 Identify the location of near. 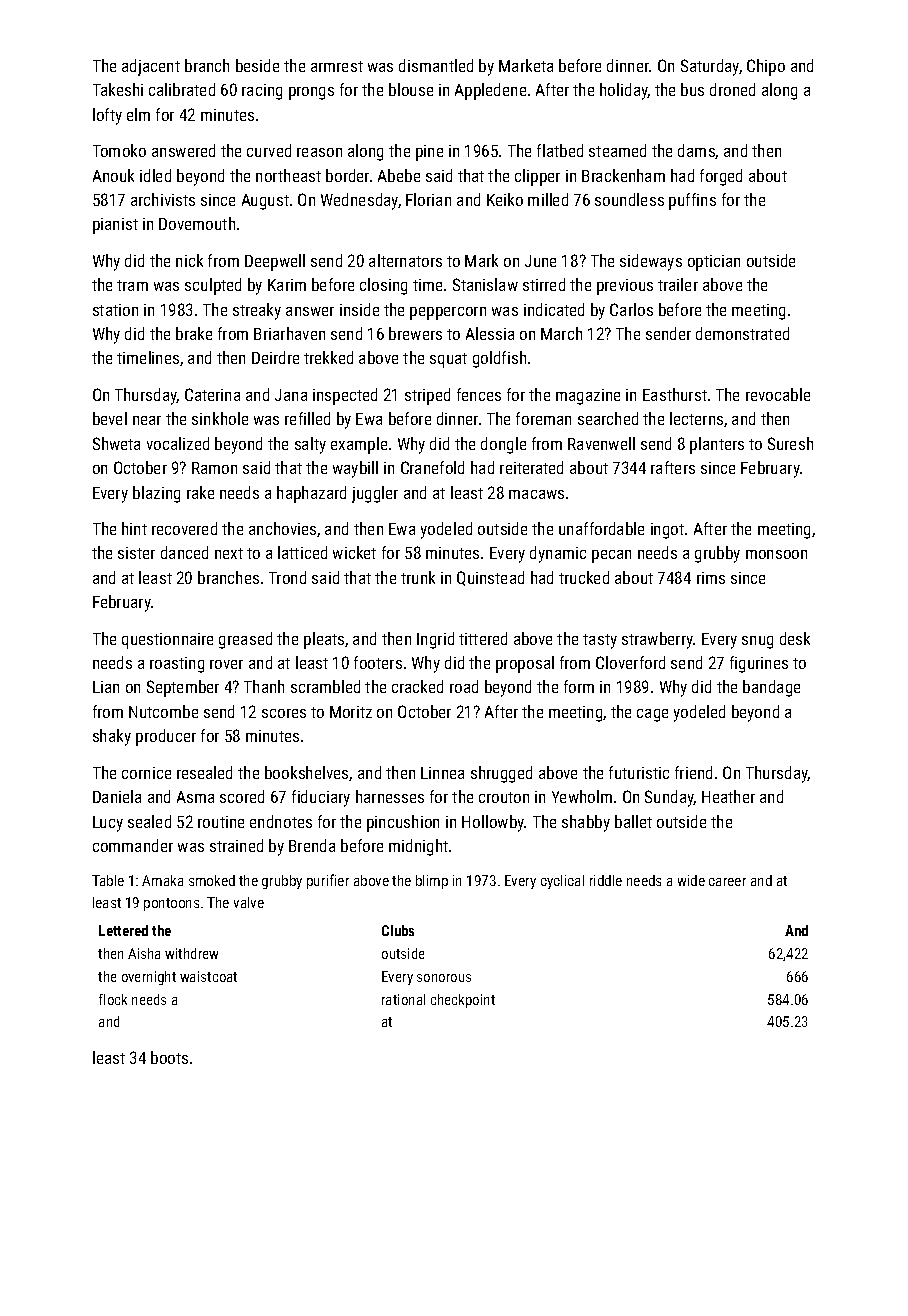
(147, 420).
